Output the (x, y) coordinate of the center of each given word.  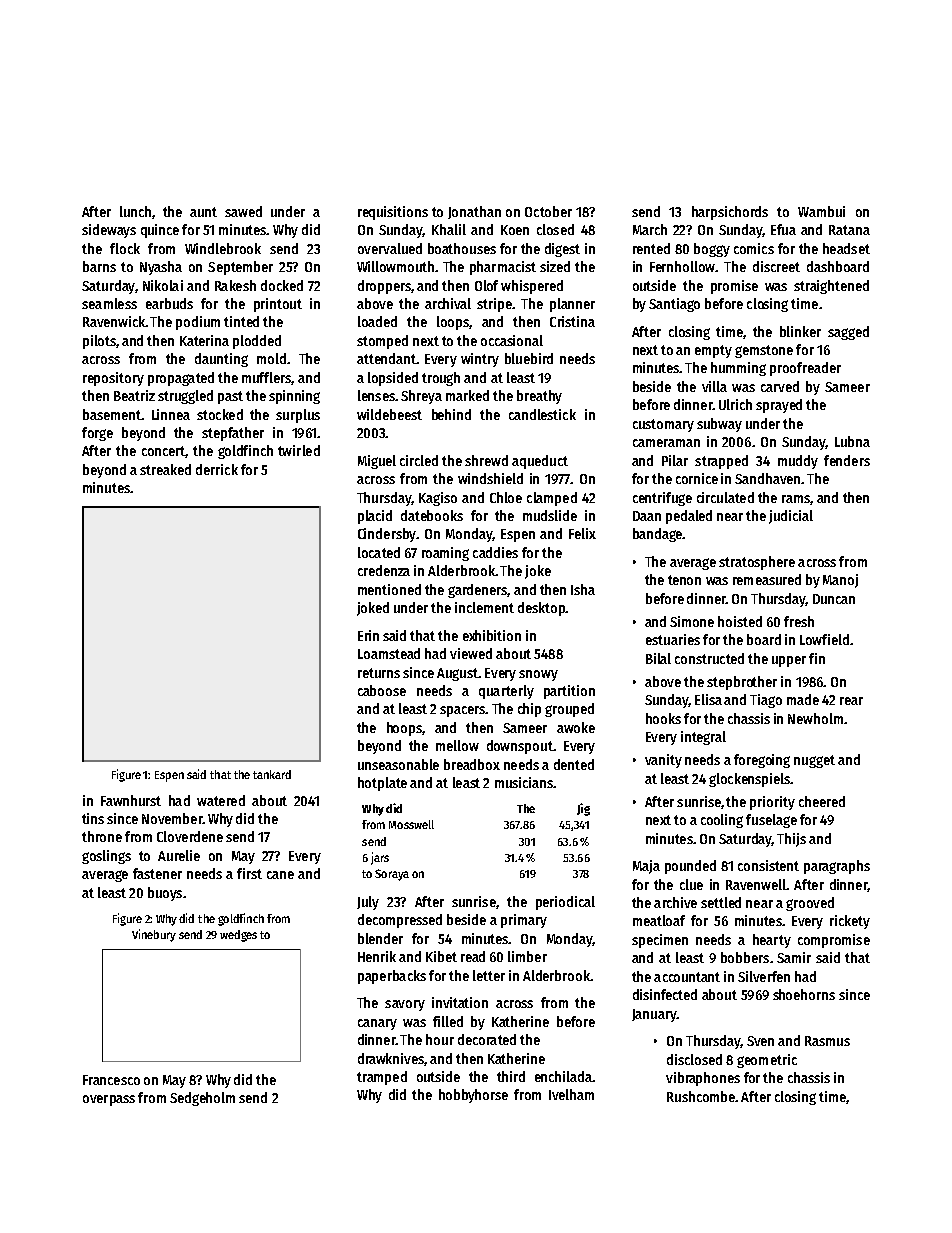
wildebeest (389, 414)
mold (271, 358)
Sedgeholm (202, 1099)
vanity (663, 761)
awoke (576, 727)
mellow (457, 745)
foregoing (762, 761)
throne (102, 836)
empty (713, 351)
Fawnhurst (131, 800)
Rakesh (235, 285)
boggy (712, 250)
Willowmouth (395, 266)
